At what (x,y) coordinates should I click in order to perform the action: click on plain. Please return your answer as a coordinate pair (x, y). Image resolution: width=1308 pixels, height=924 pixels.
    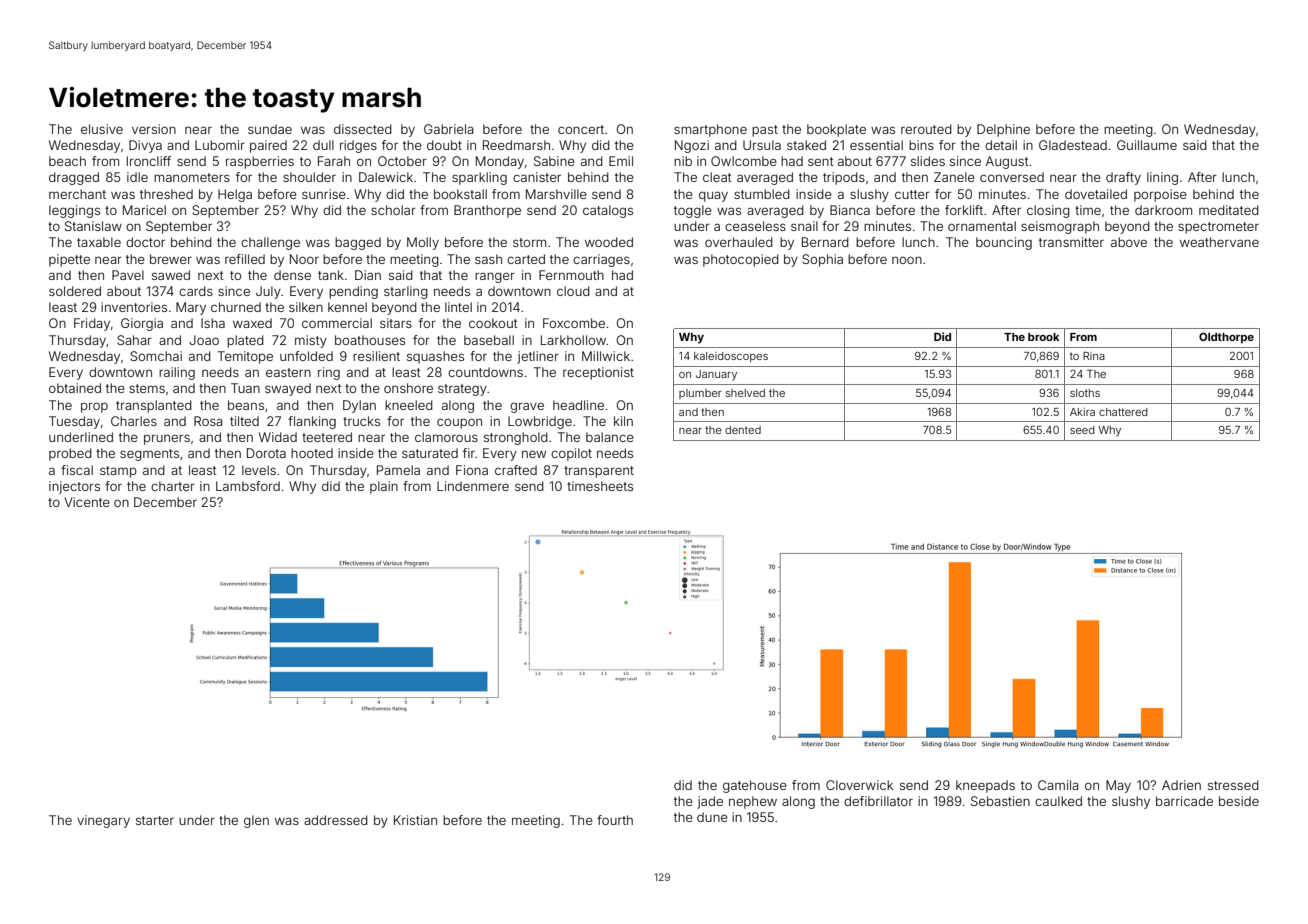
    Looking at the image, I should click on (384, 487).
